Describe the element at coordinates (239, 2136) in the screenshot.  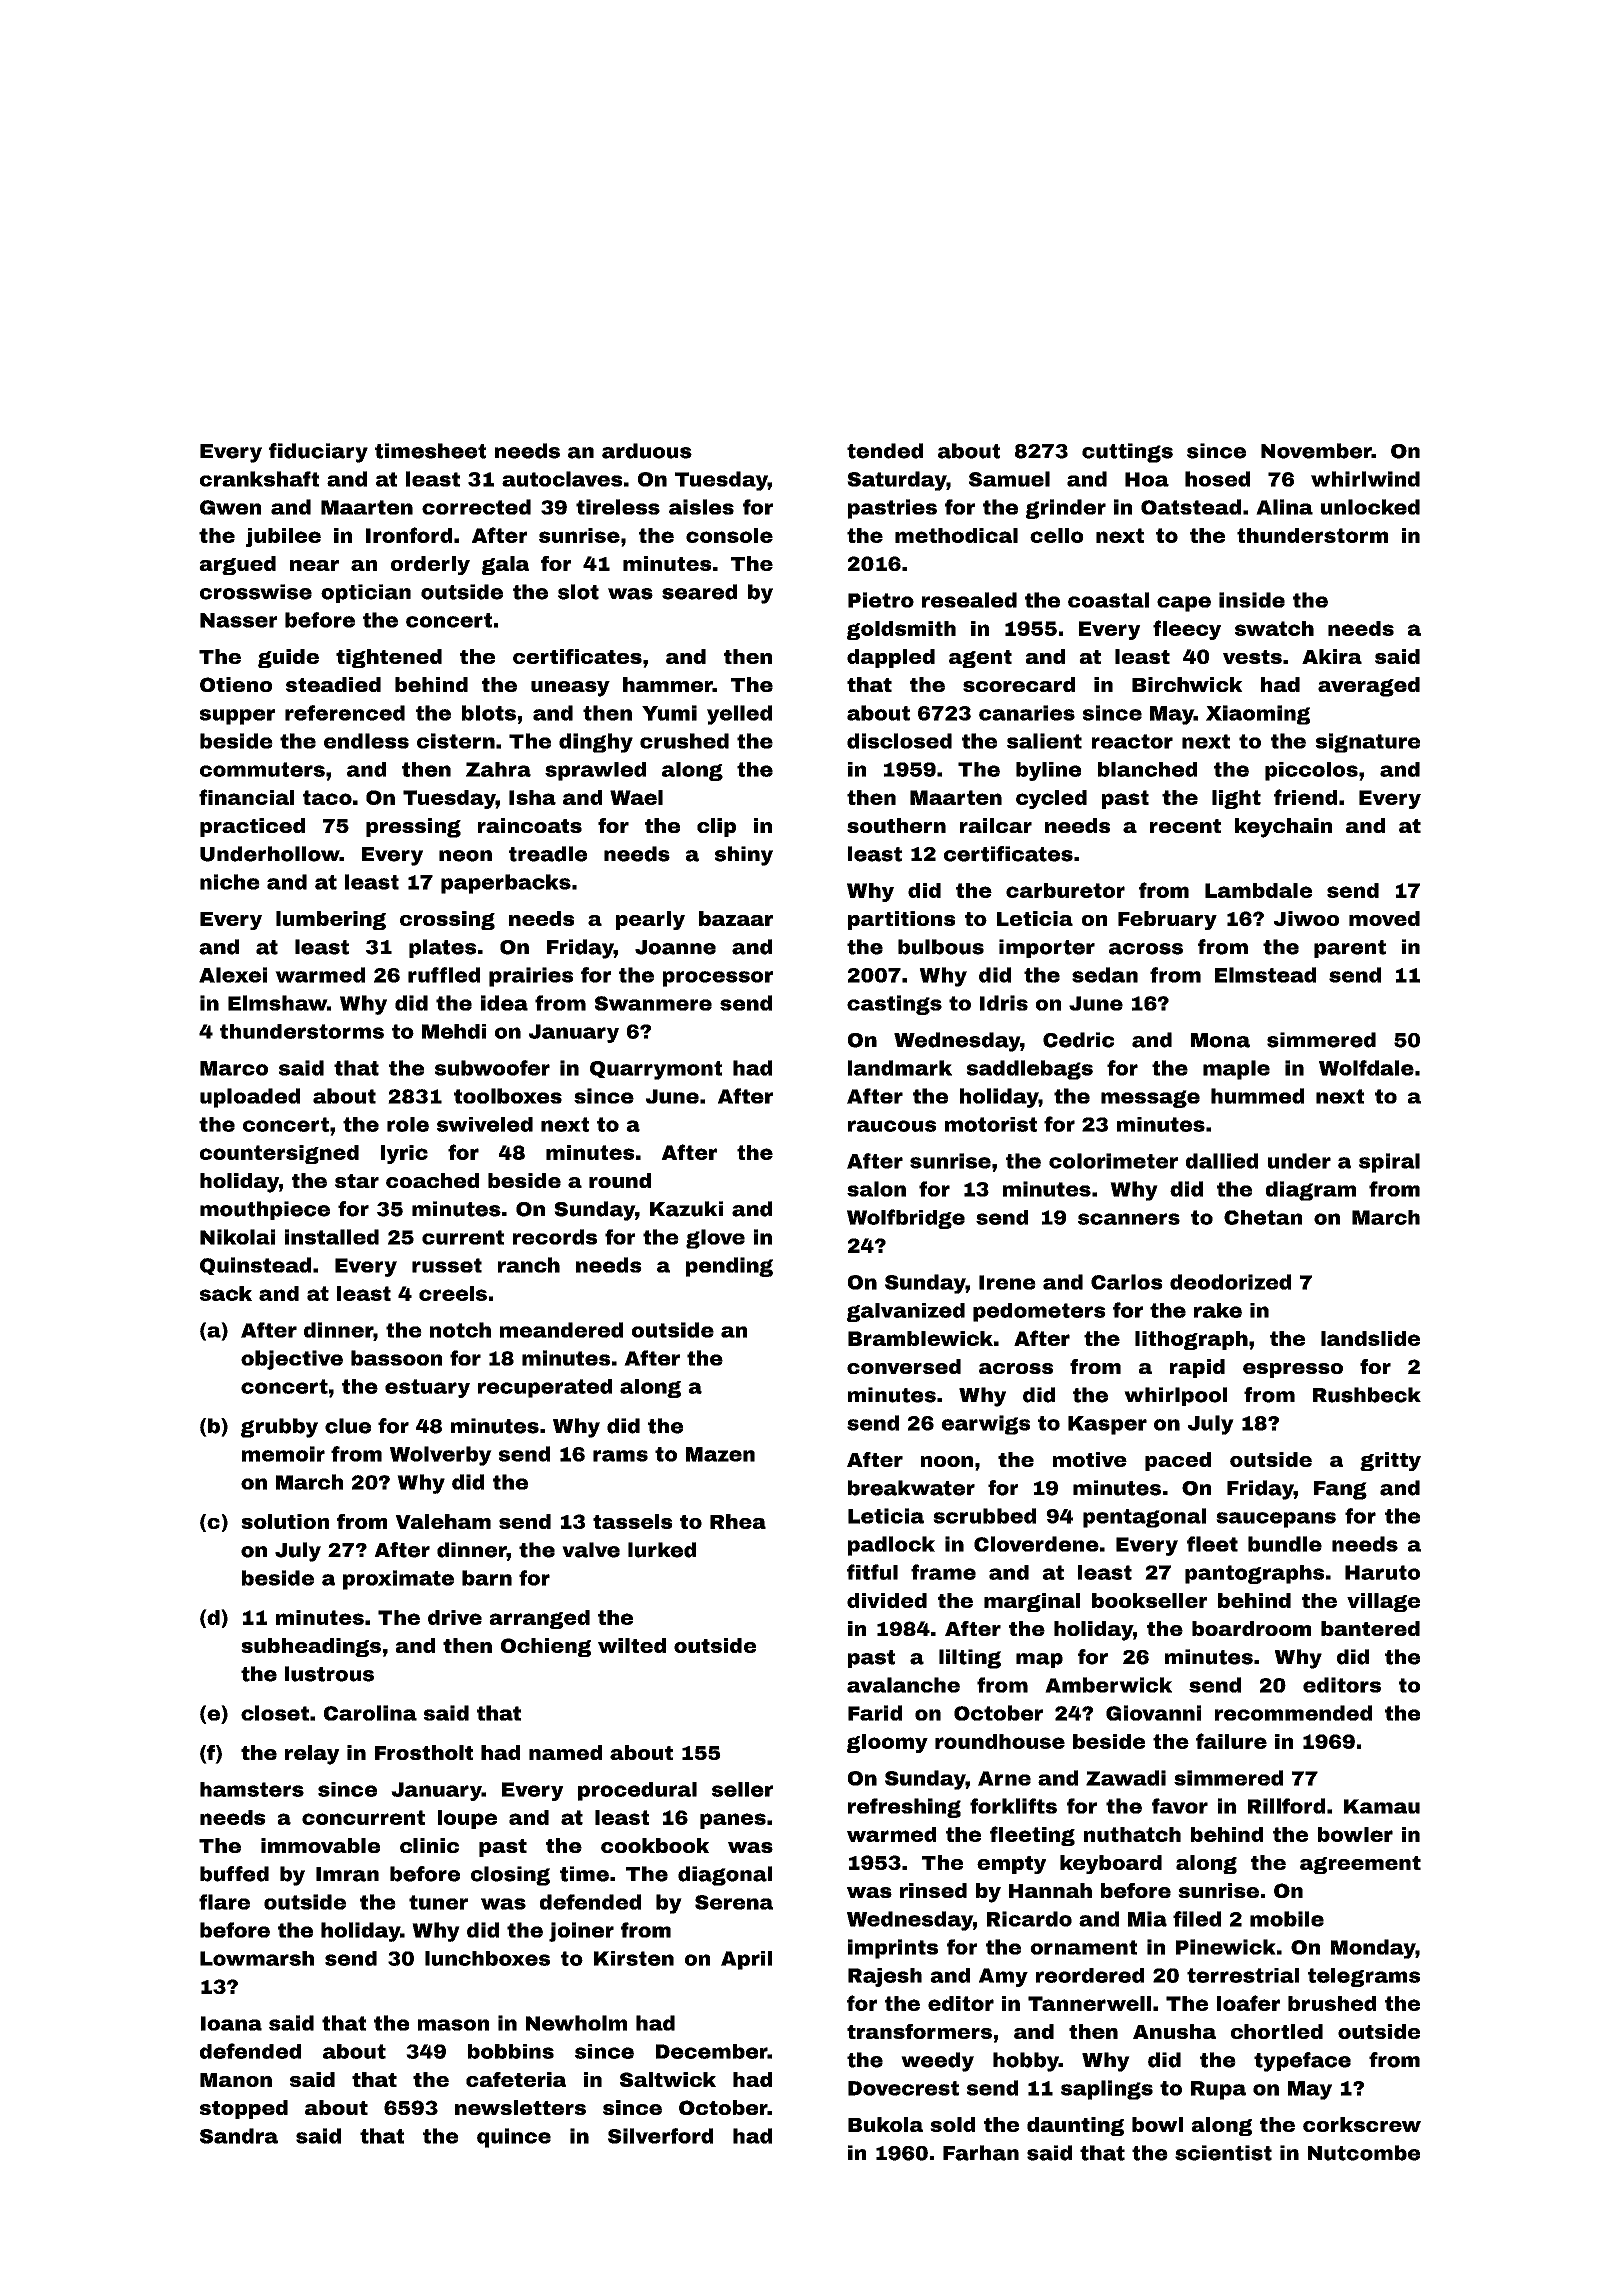
I see `Sandra` at that location.
